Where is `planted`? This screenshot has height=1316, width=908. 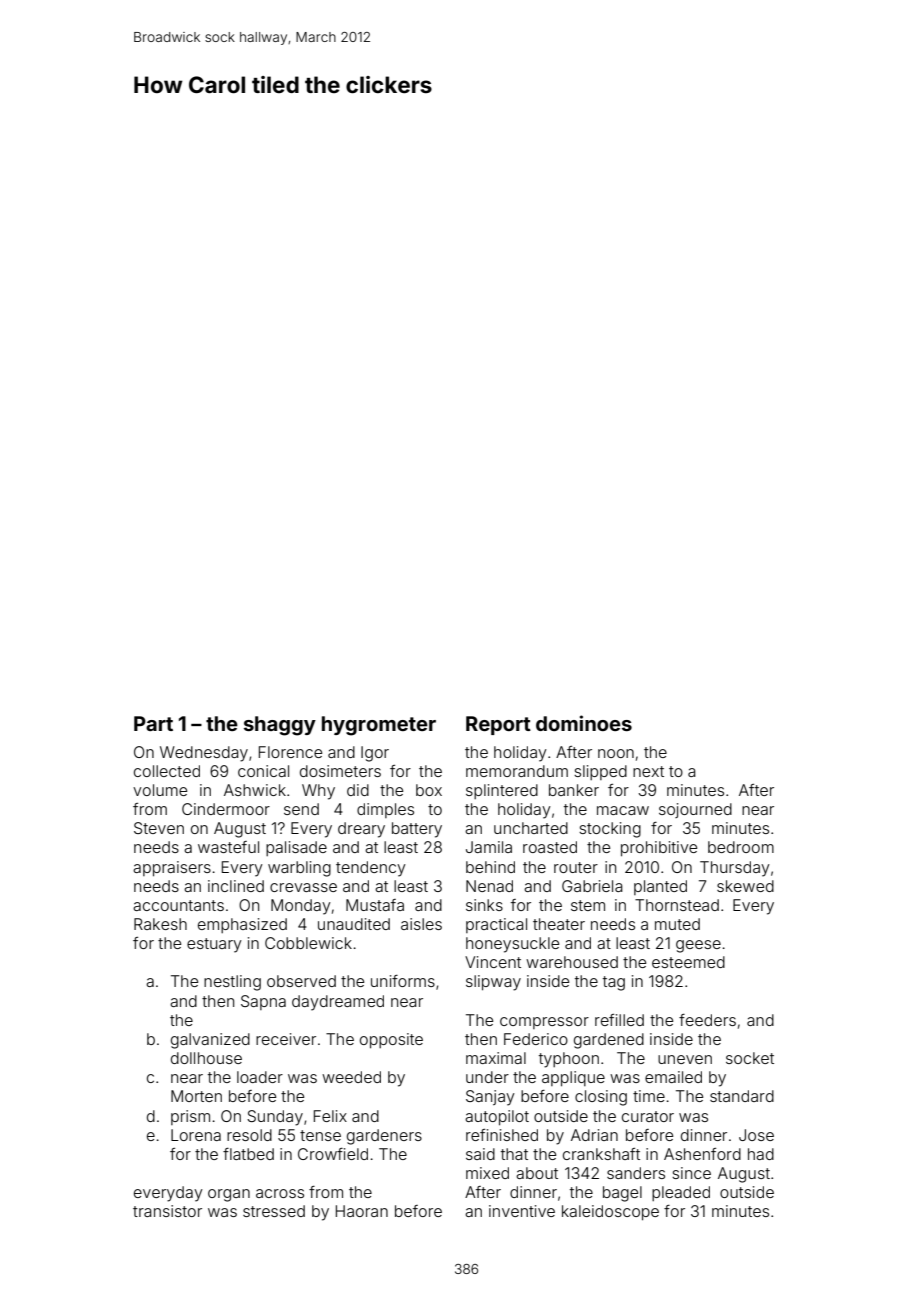 planted is located at coordinates (660, 887).
